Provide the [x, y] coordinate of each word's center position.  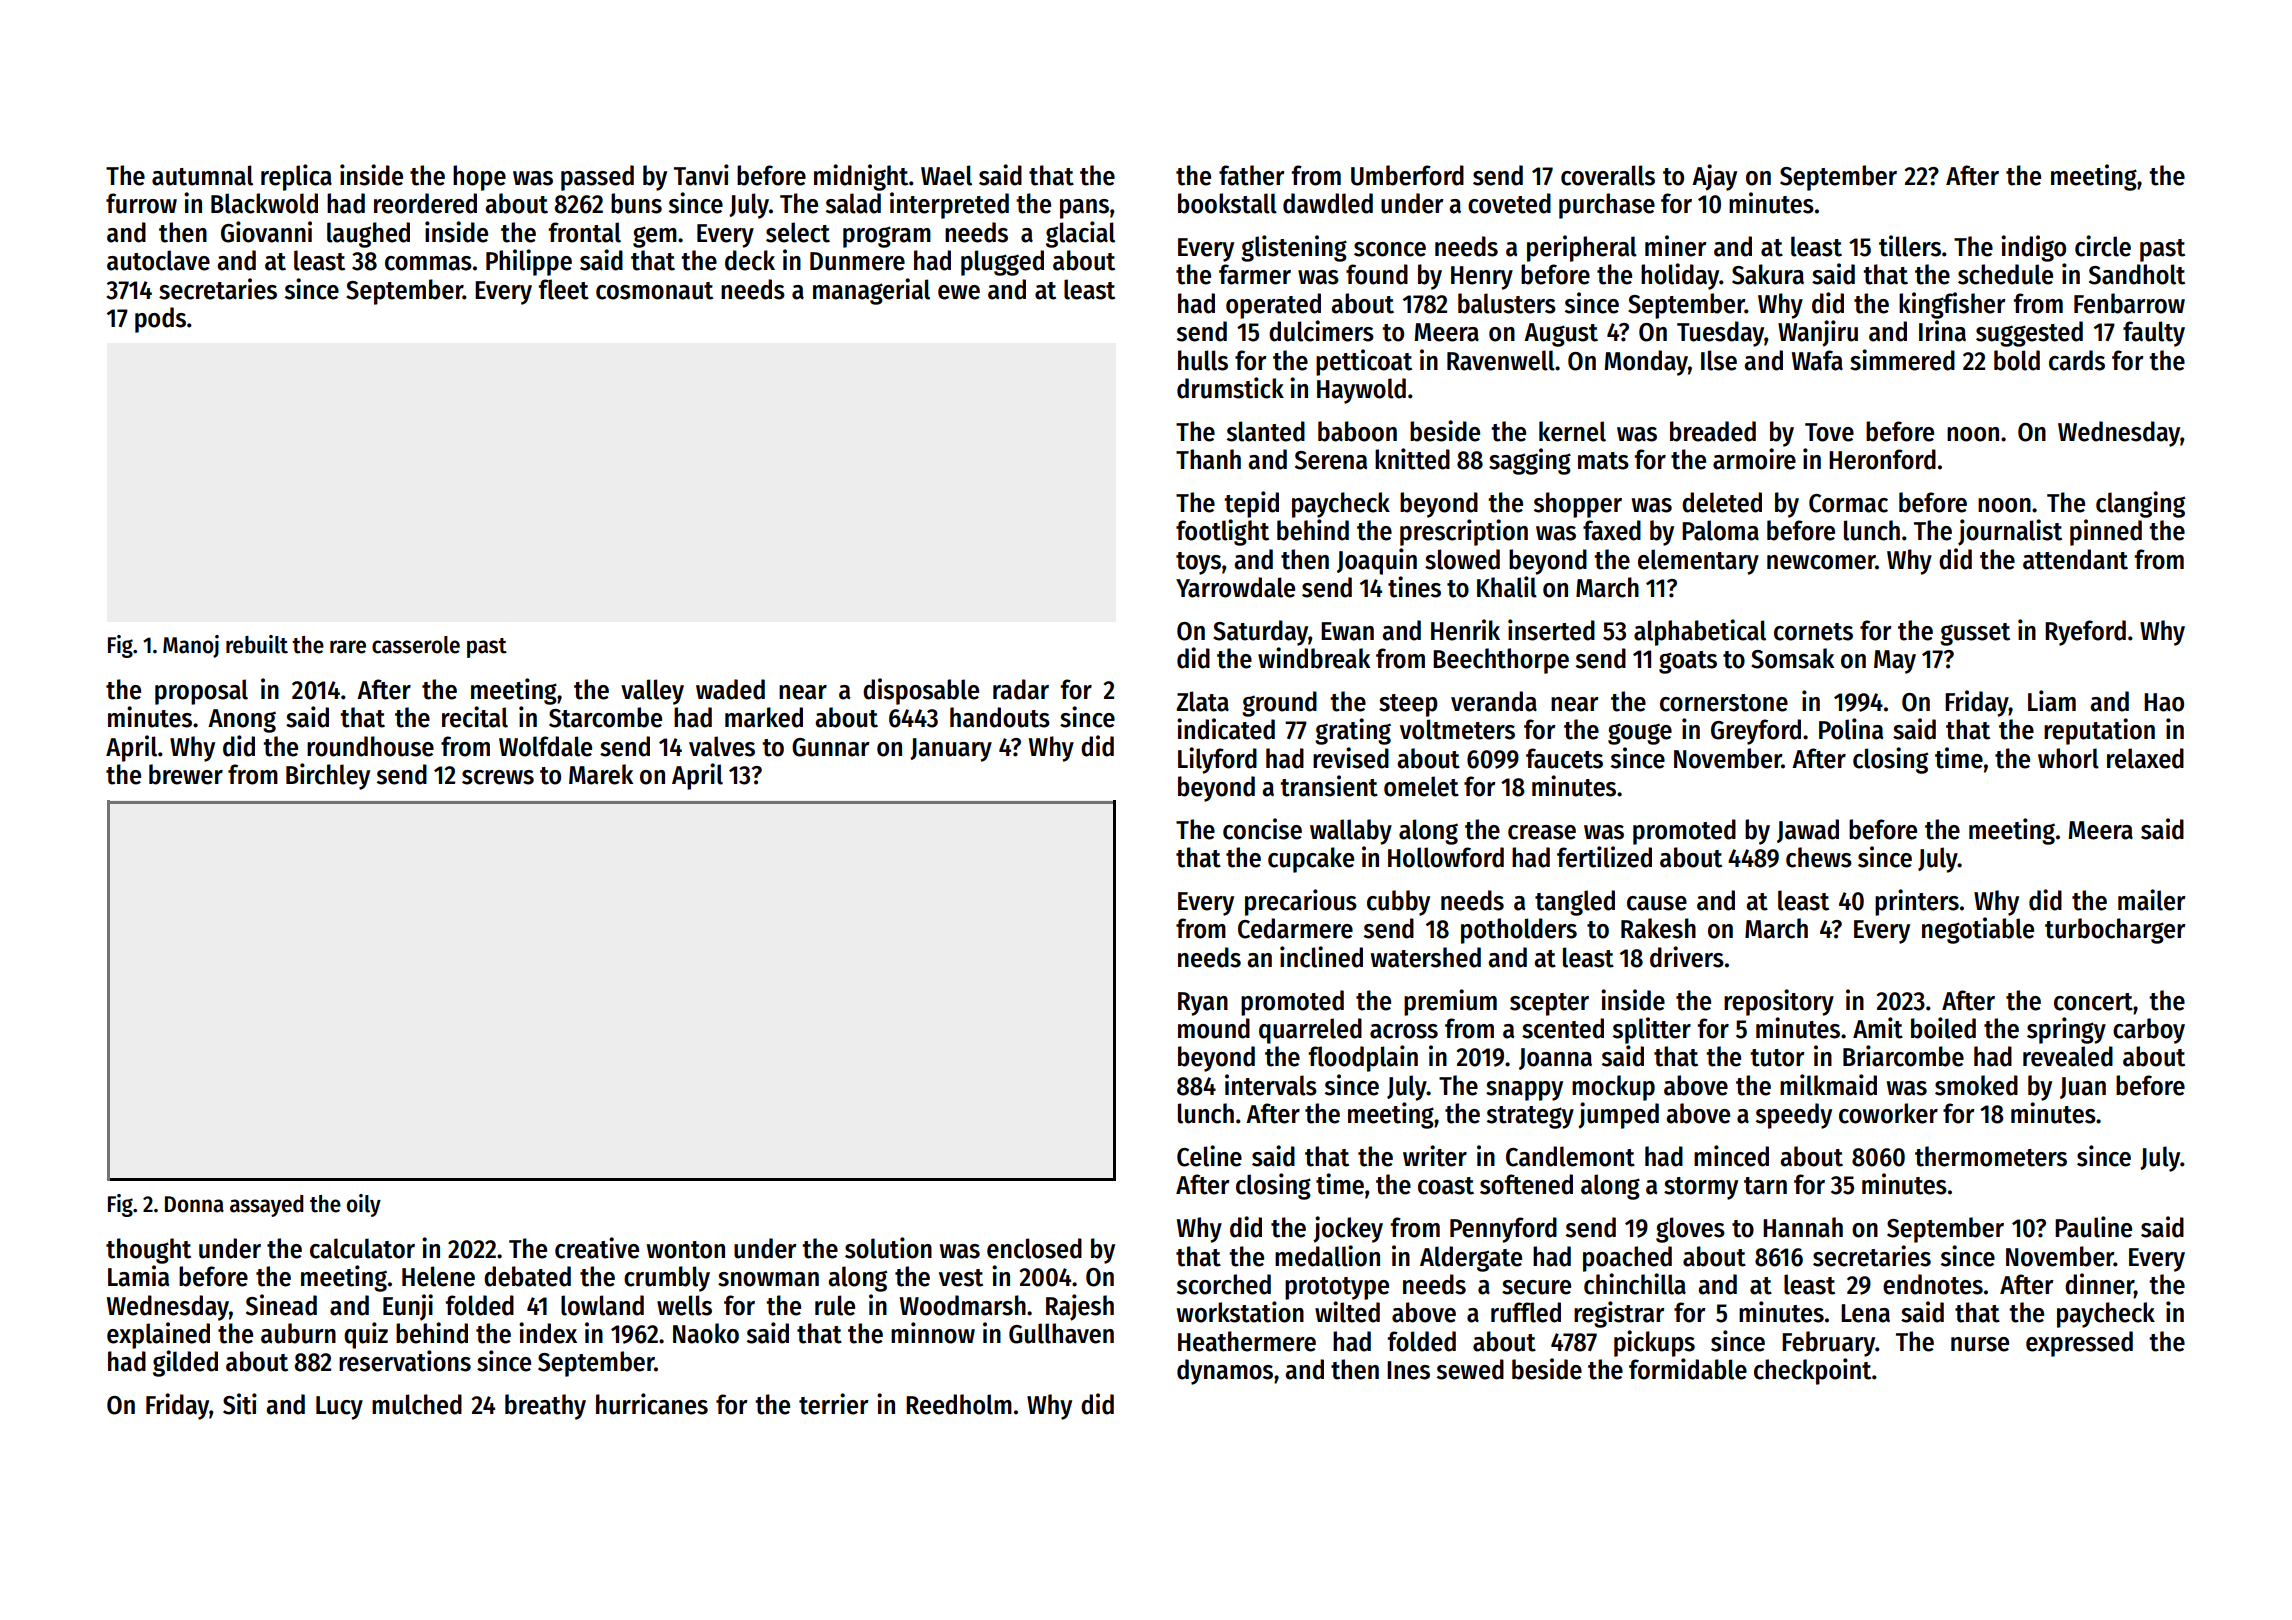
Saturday [1260, 633]
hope [479, 178]
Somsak [1792, 658]
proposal [201, 692]
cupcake [1311, 860]
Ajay [1714, 177]
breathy [545, 1407]
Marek [601, 774]
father [1252, 175]
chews [1819, 857]
